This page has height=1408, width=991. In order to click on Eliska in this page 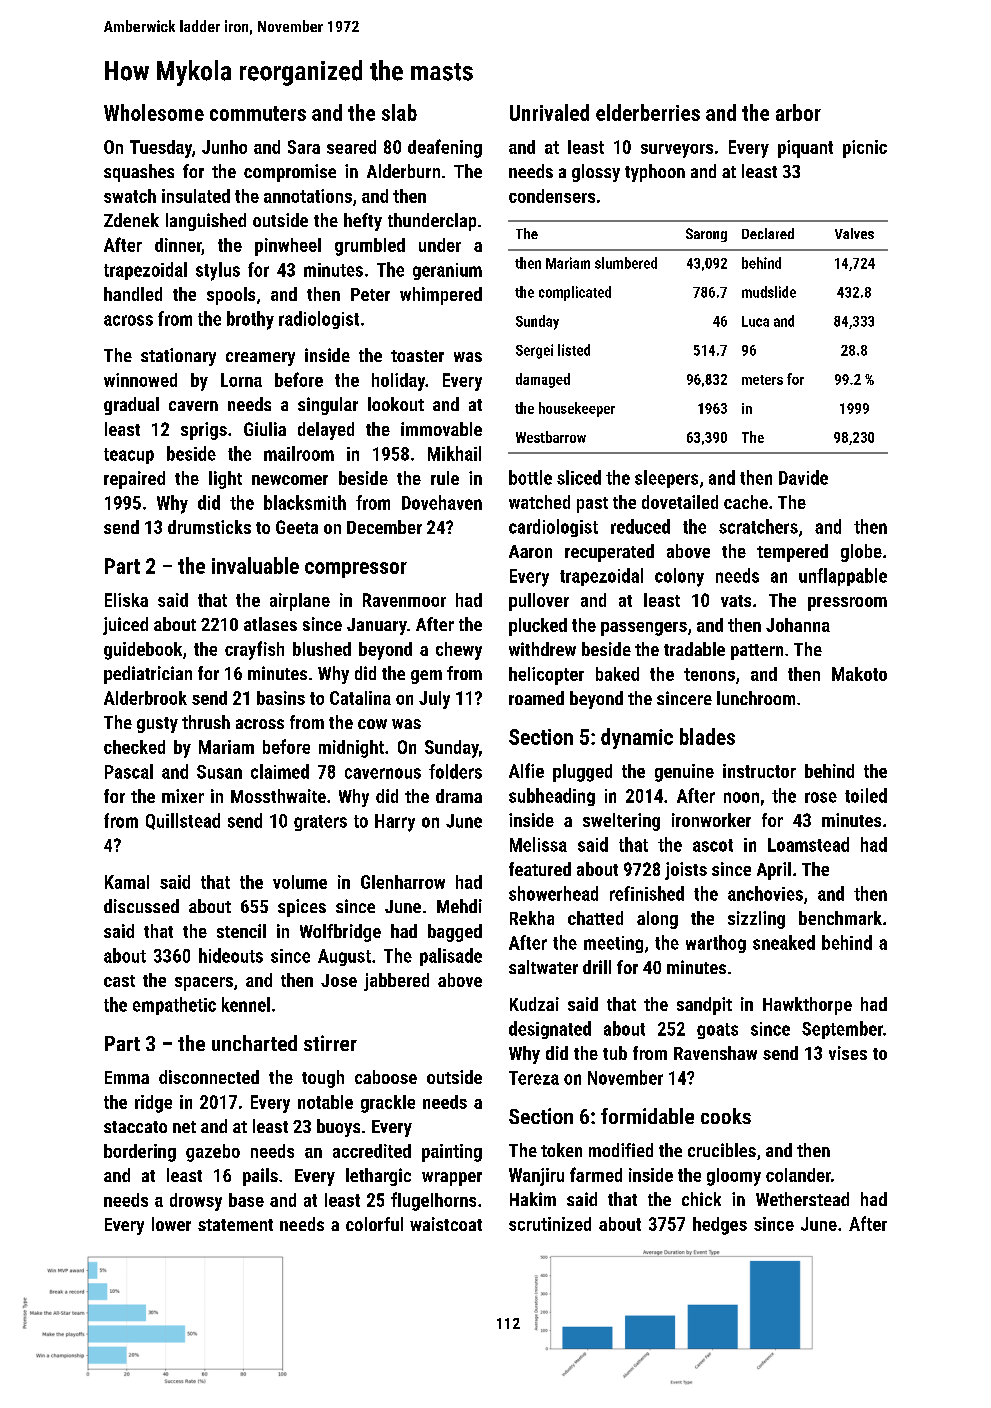, I will do `click(126, 600)`.
